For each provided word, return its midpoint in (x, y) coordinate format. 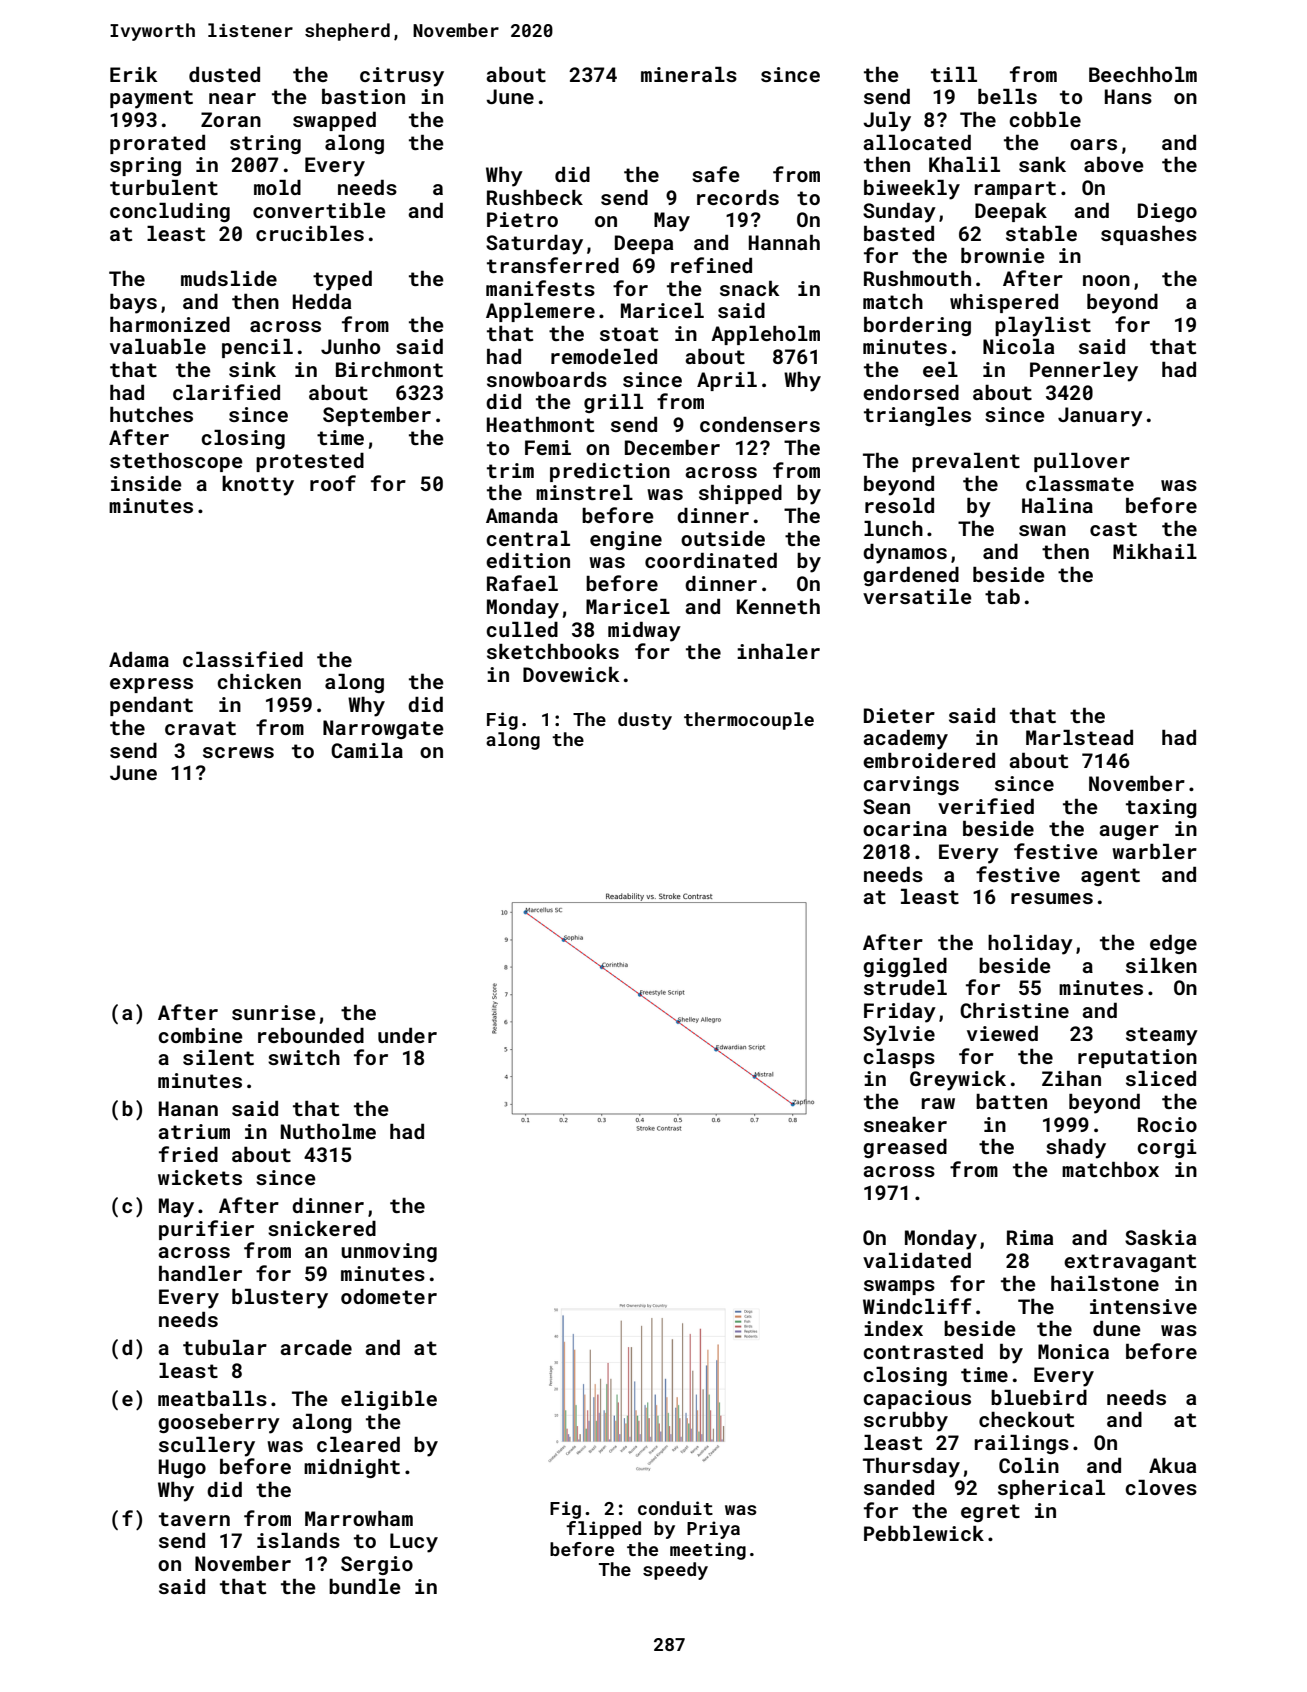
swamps (899, 1287)
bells (1007, 96)
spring (145, 166)
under (407, 1035)
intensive (1143, 1306)
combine (200, 1035)
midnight (352, 1468)
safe (716, 174)
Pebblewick (924, 1533)
